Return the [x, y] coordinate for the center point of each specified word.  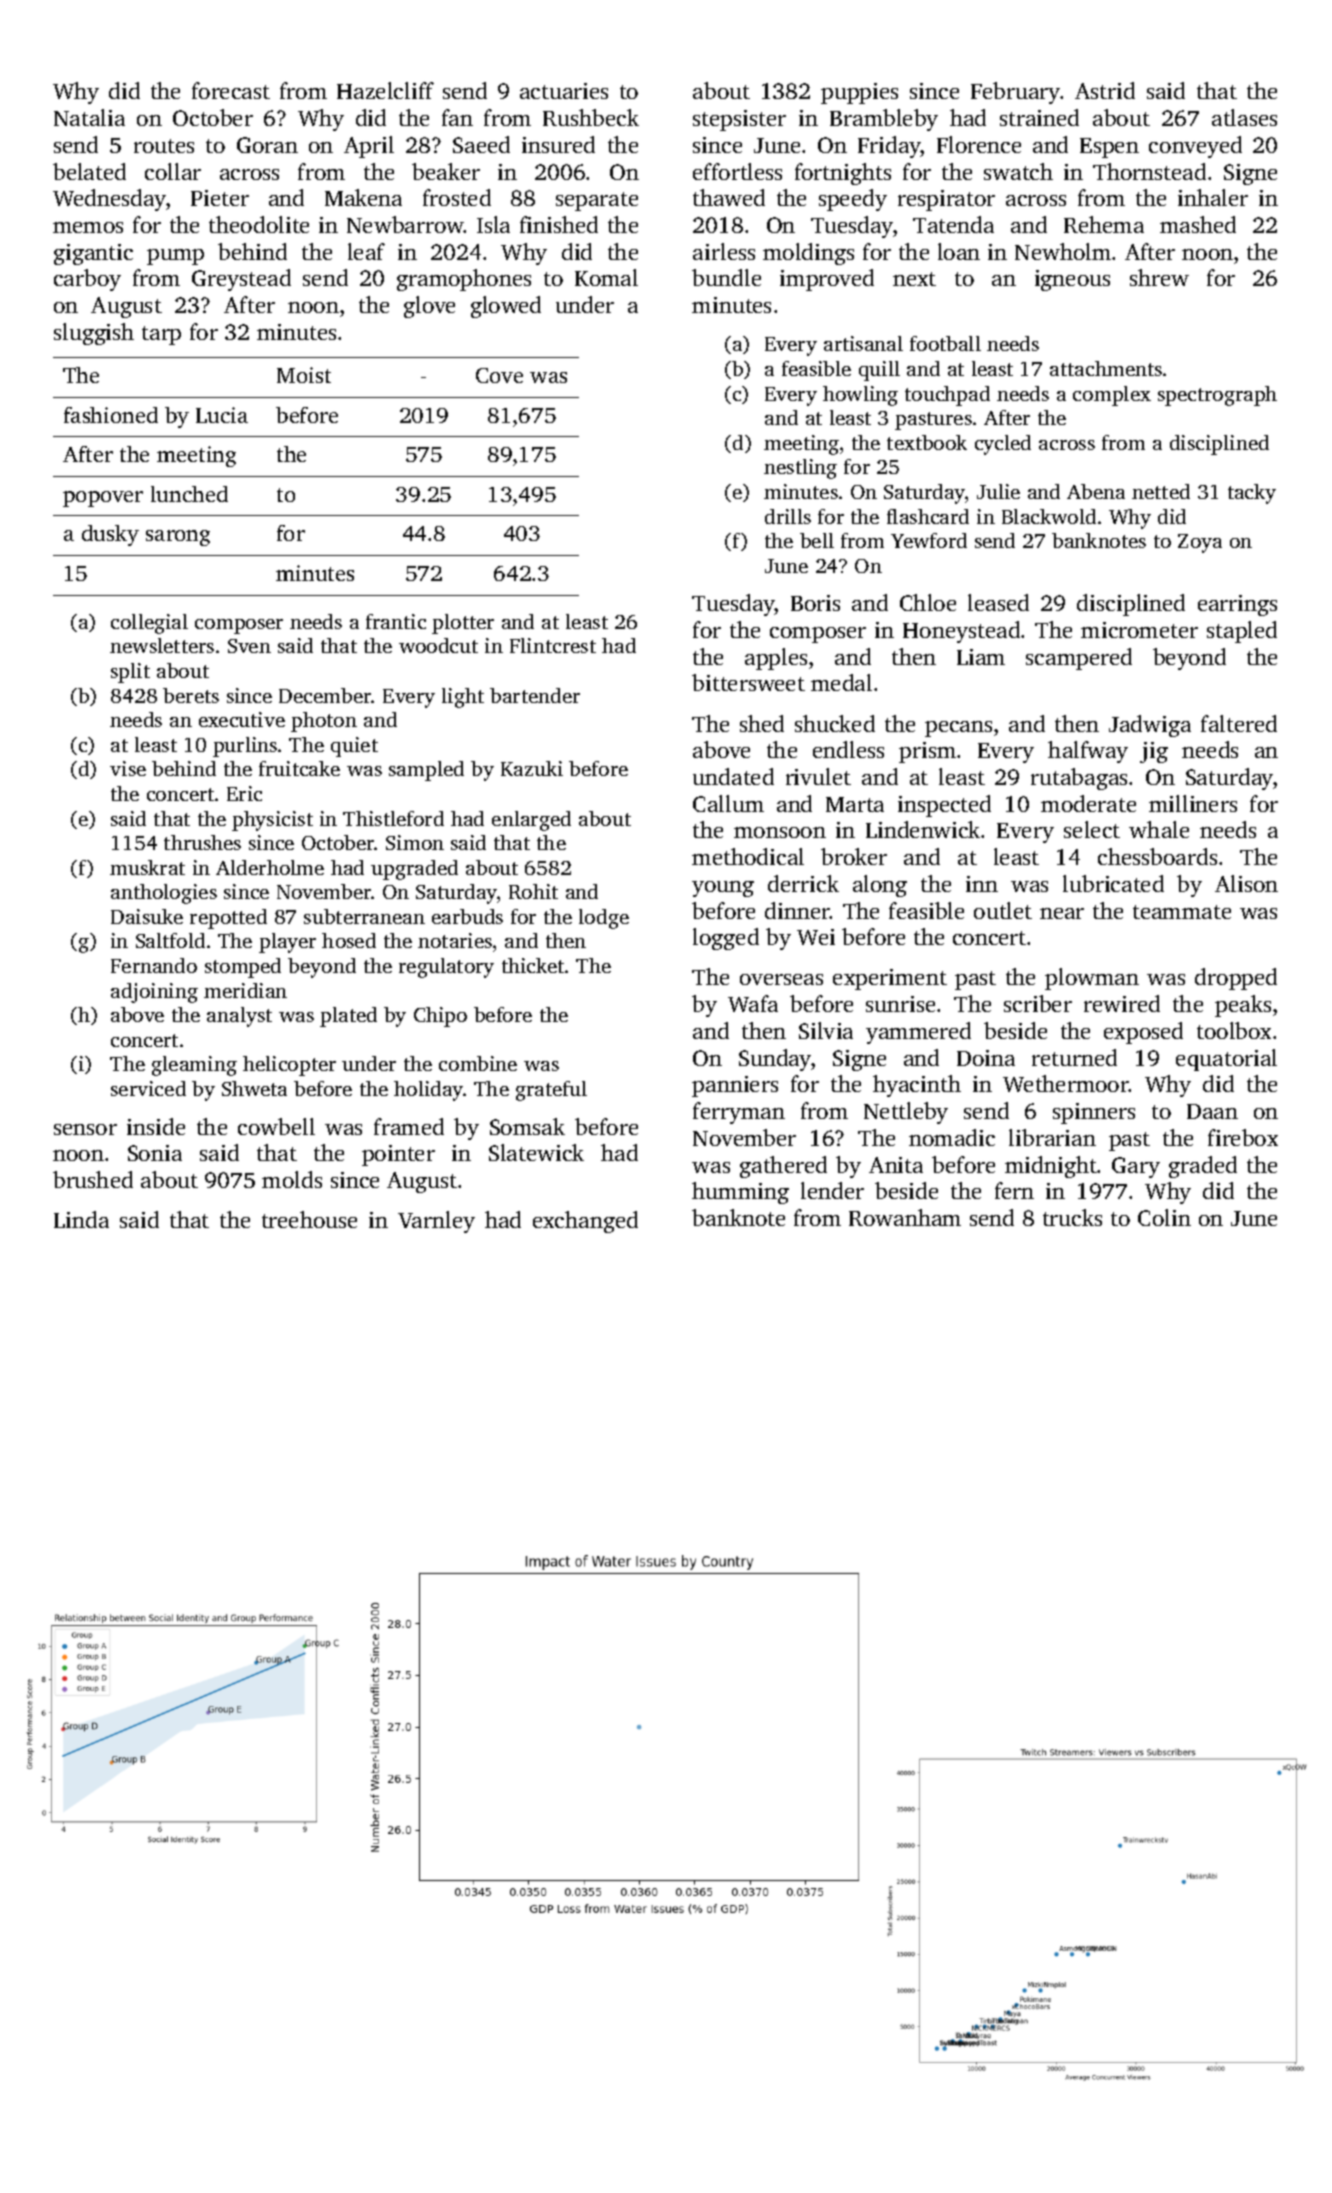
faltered [1239, 723]
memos [88, 227]
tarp [161, 335]
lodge [604, 919]
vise [128, 768]
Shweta [254, 1088]
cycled [1003, 445]
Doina [986, 1058]
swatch [1018, 171]
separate [597, 201]
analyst [239, 1017]
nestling [800, 469]
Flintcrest [553, 645]
